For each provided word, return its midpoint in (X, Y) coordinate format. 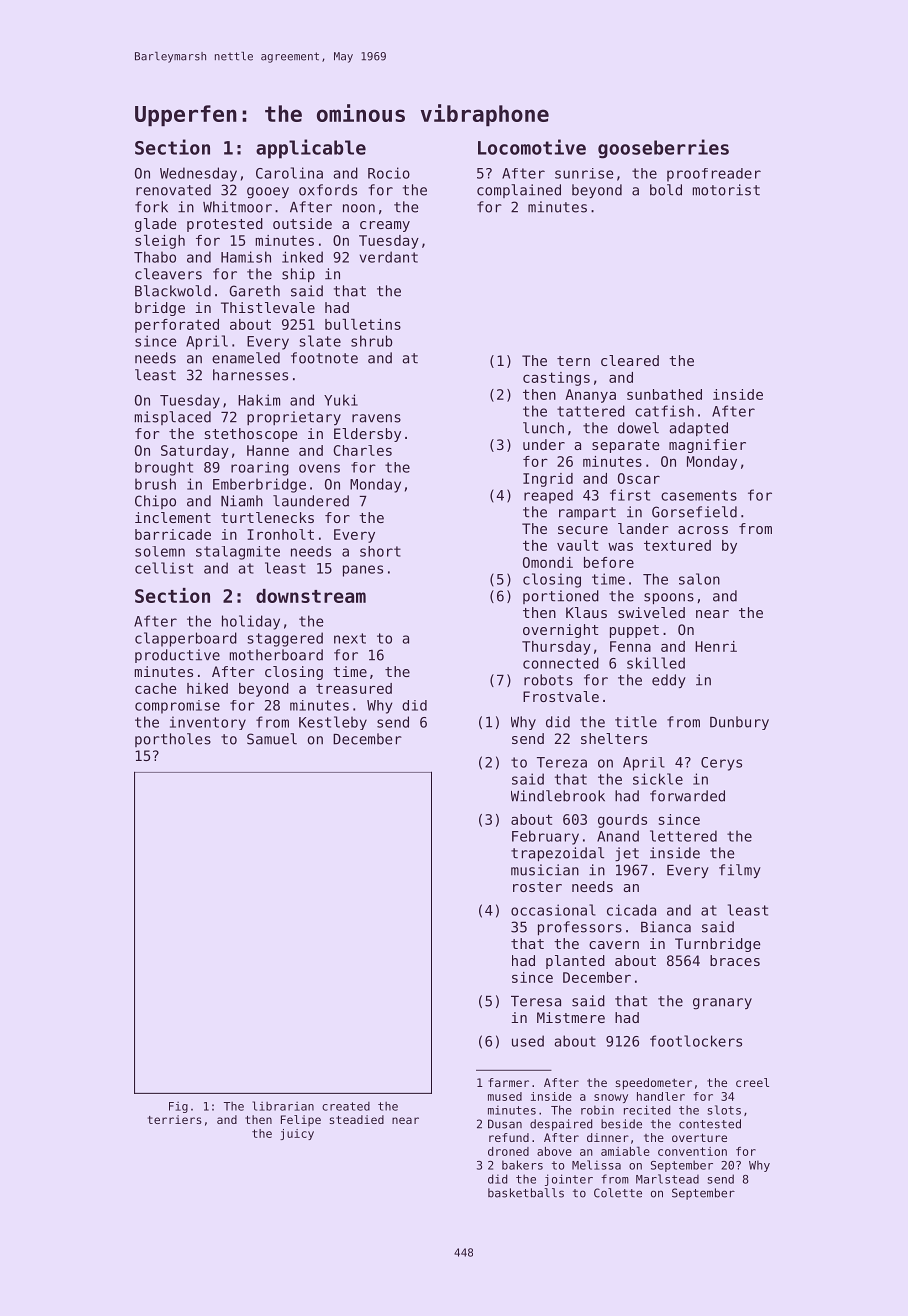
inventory (208, 723)
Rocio (389, 173)
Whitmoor (237, 207)
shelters (614, 738)
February (545, 837)
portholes (173, 740)
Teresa (536, 1001)
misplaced (173, 418)
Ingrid (548, 480)
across (703, 530)
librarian (283, 1106)
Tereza (562, 762)
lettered (683, 836)
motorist (726, 190)
